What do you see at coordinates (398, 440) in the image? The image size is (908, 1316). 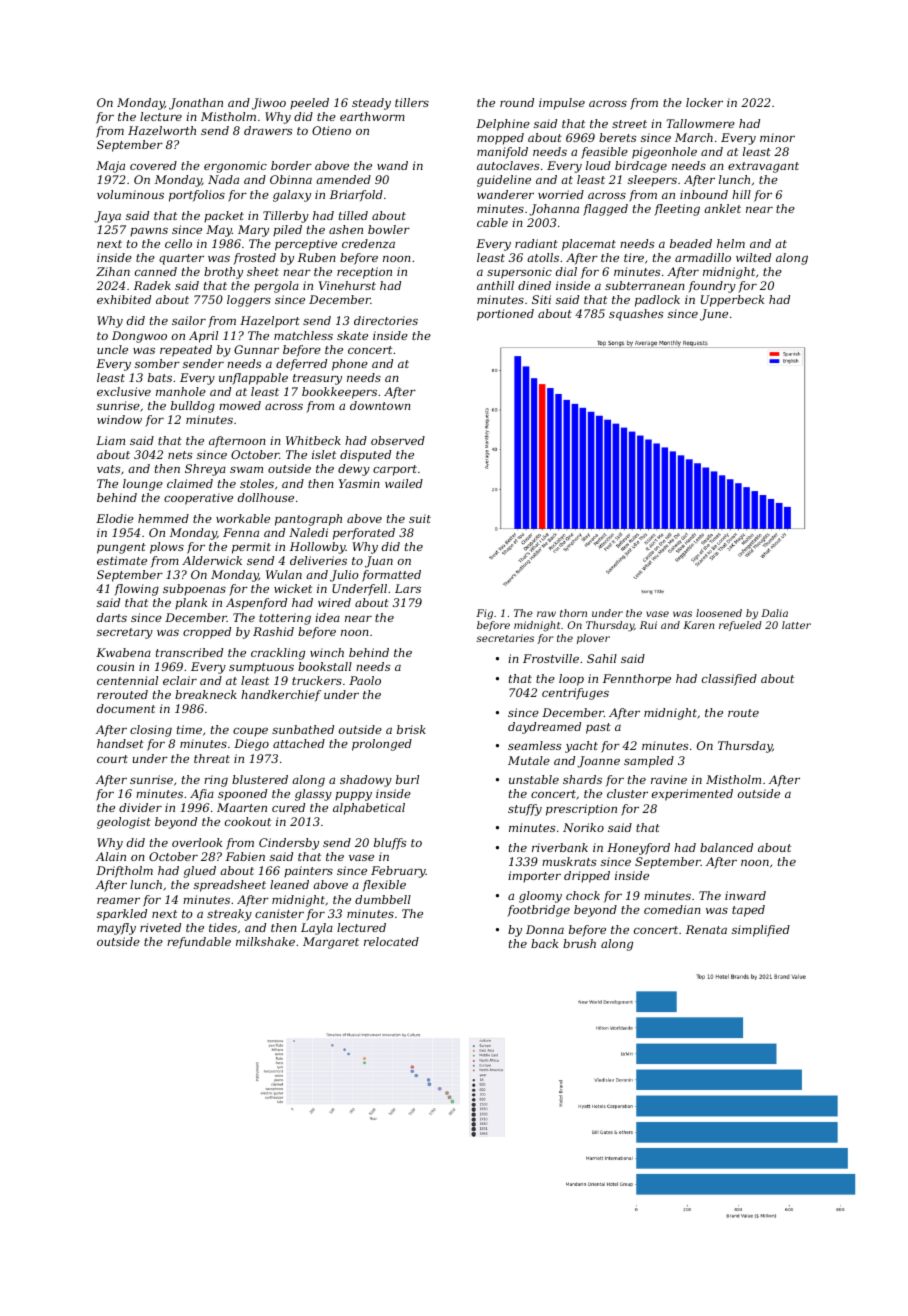 I see `observed` at bounding box center [398, 440].
